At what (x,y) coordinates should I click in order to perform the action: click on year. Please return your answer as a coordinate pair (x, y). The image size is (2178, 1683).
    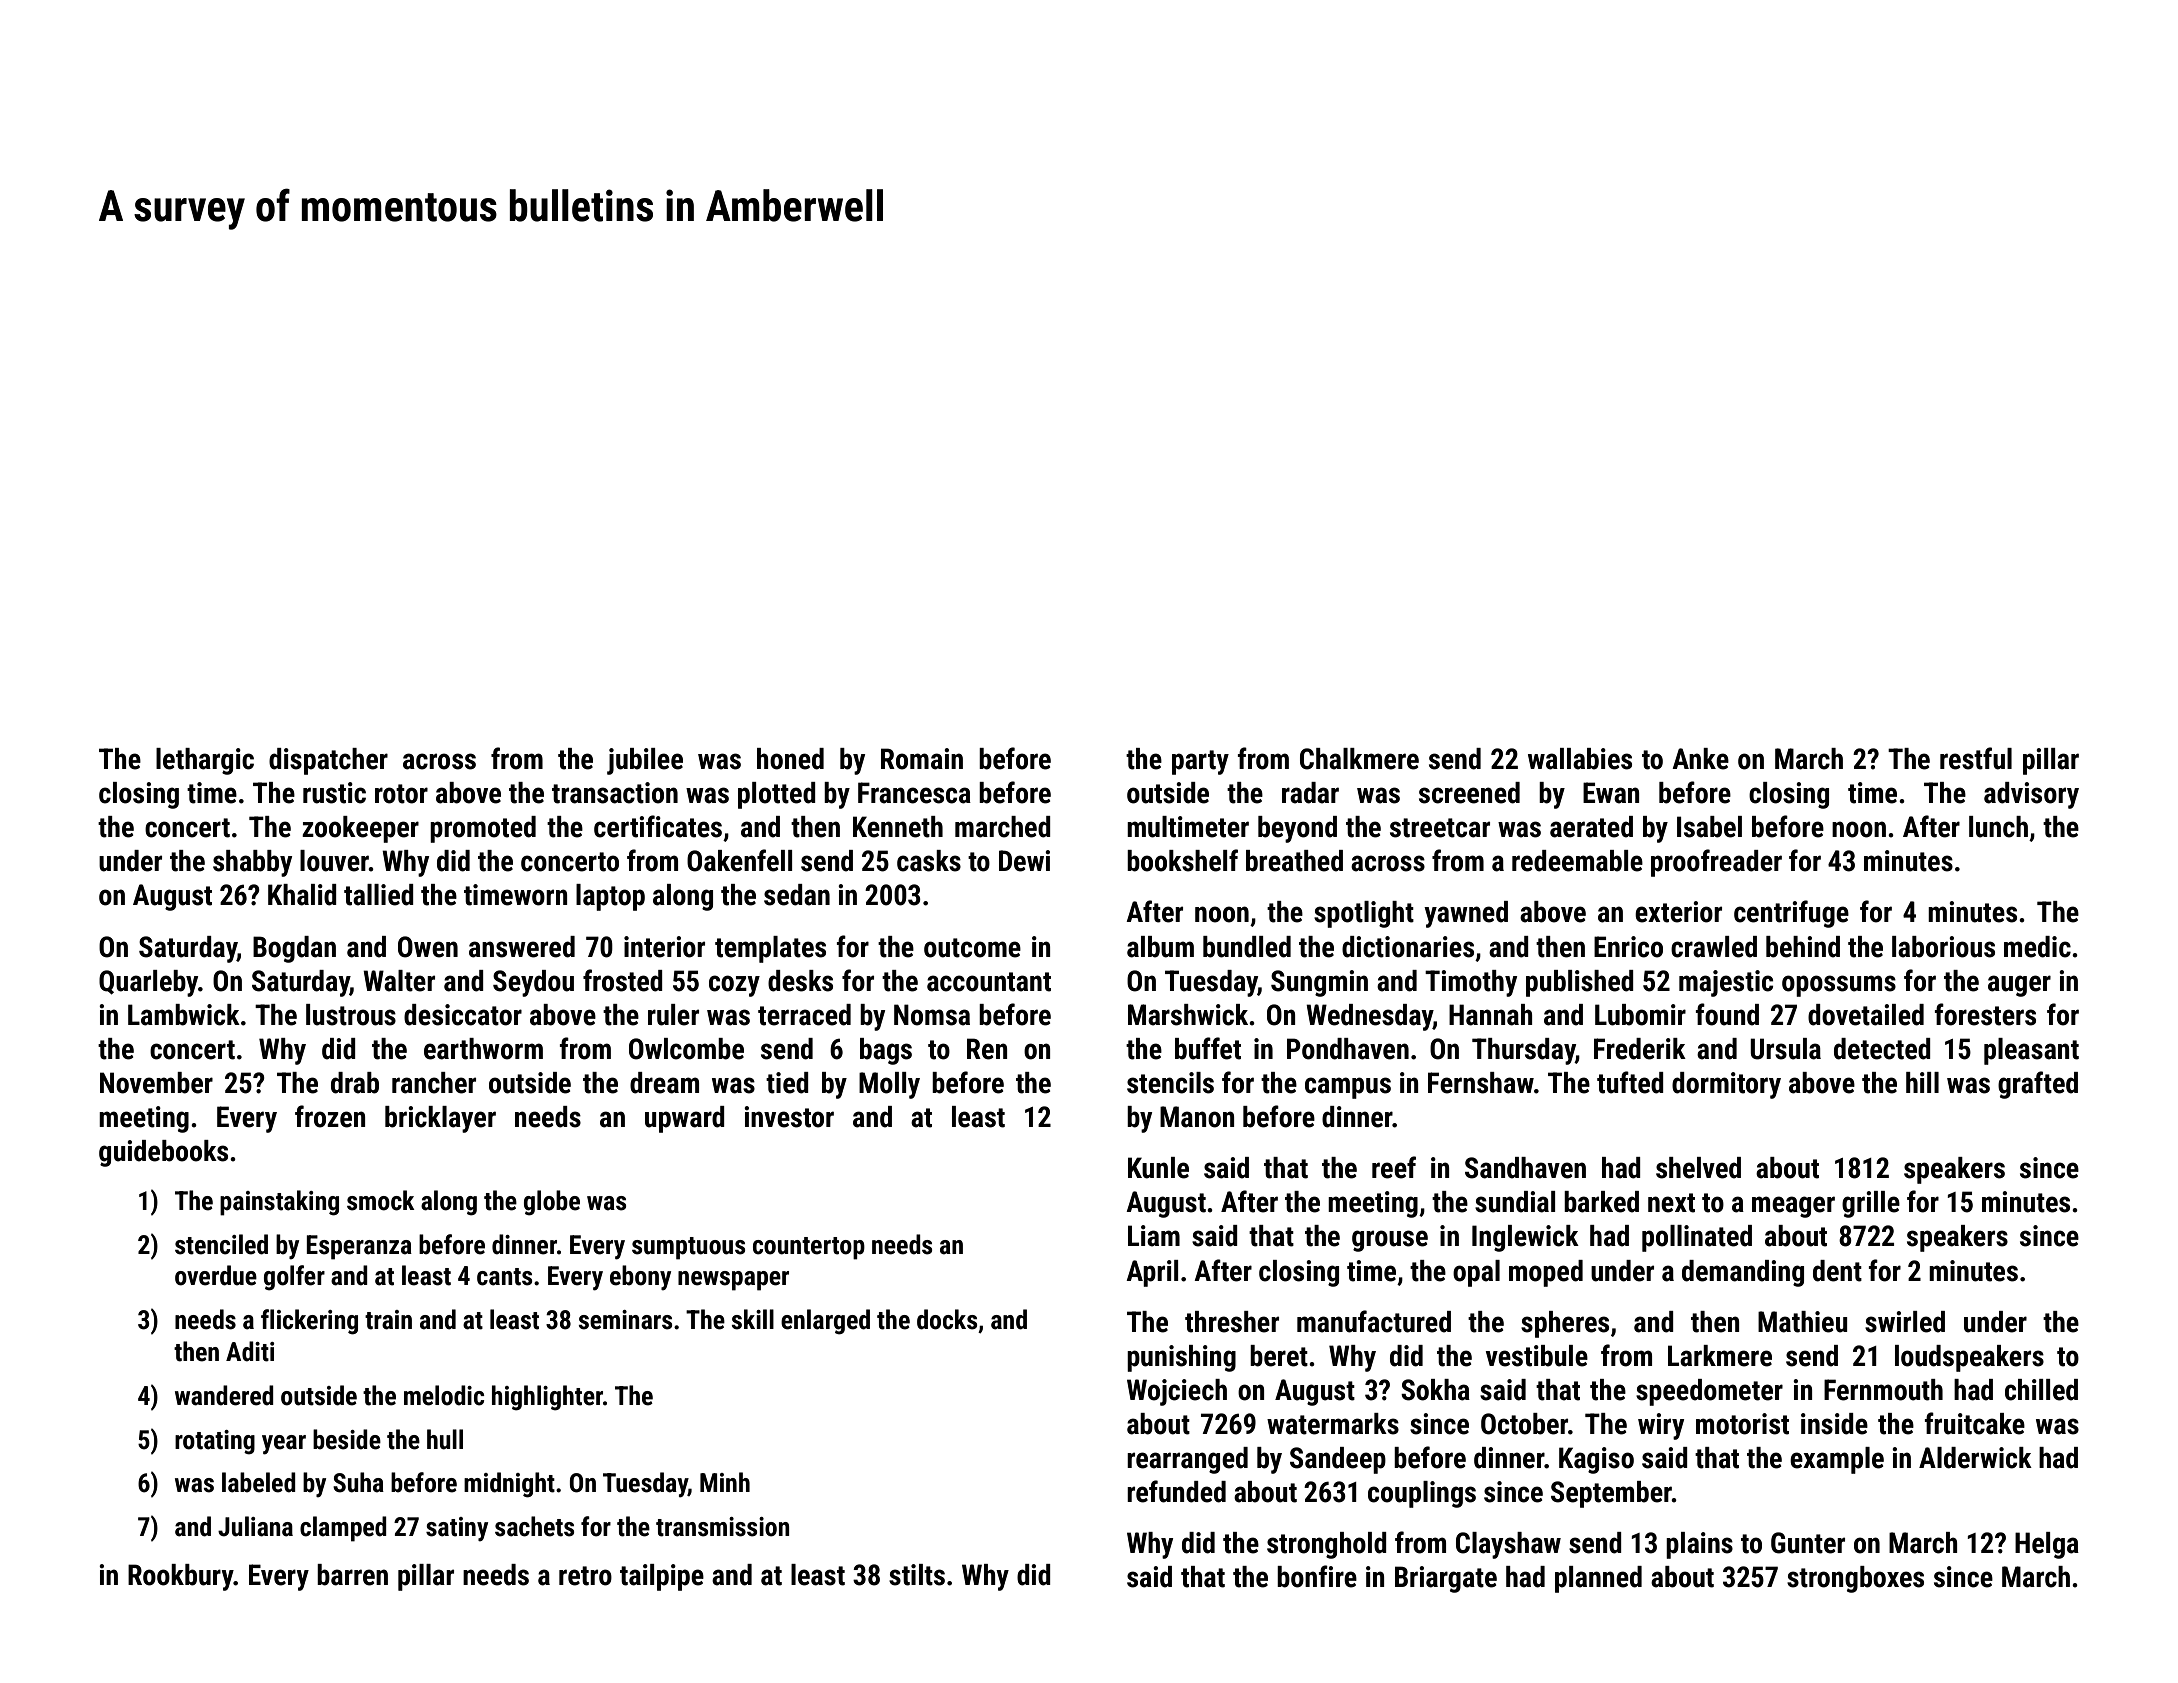
    Looking at the image, I should click on (284, 1445).
